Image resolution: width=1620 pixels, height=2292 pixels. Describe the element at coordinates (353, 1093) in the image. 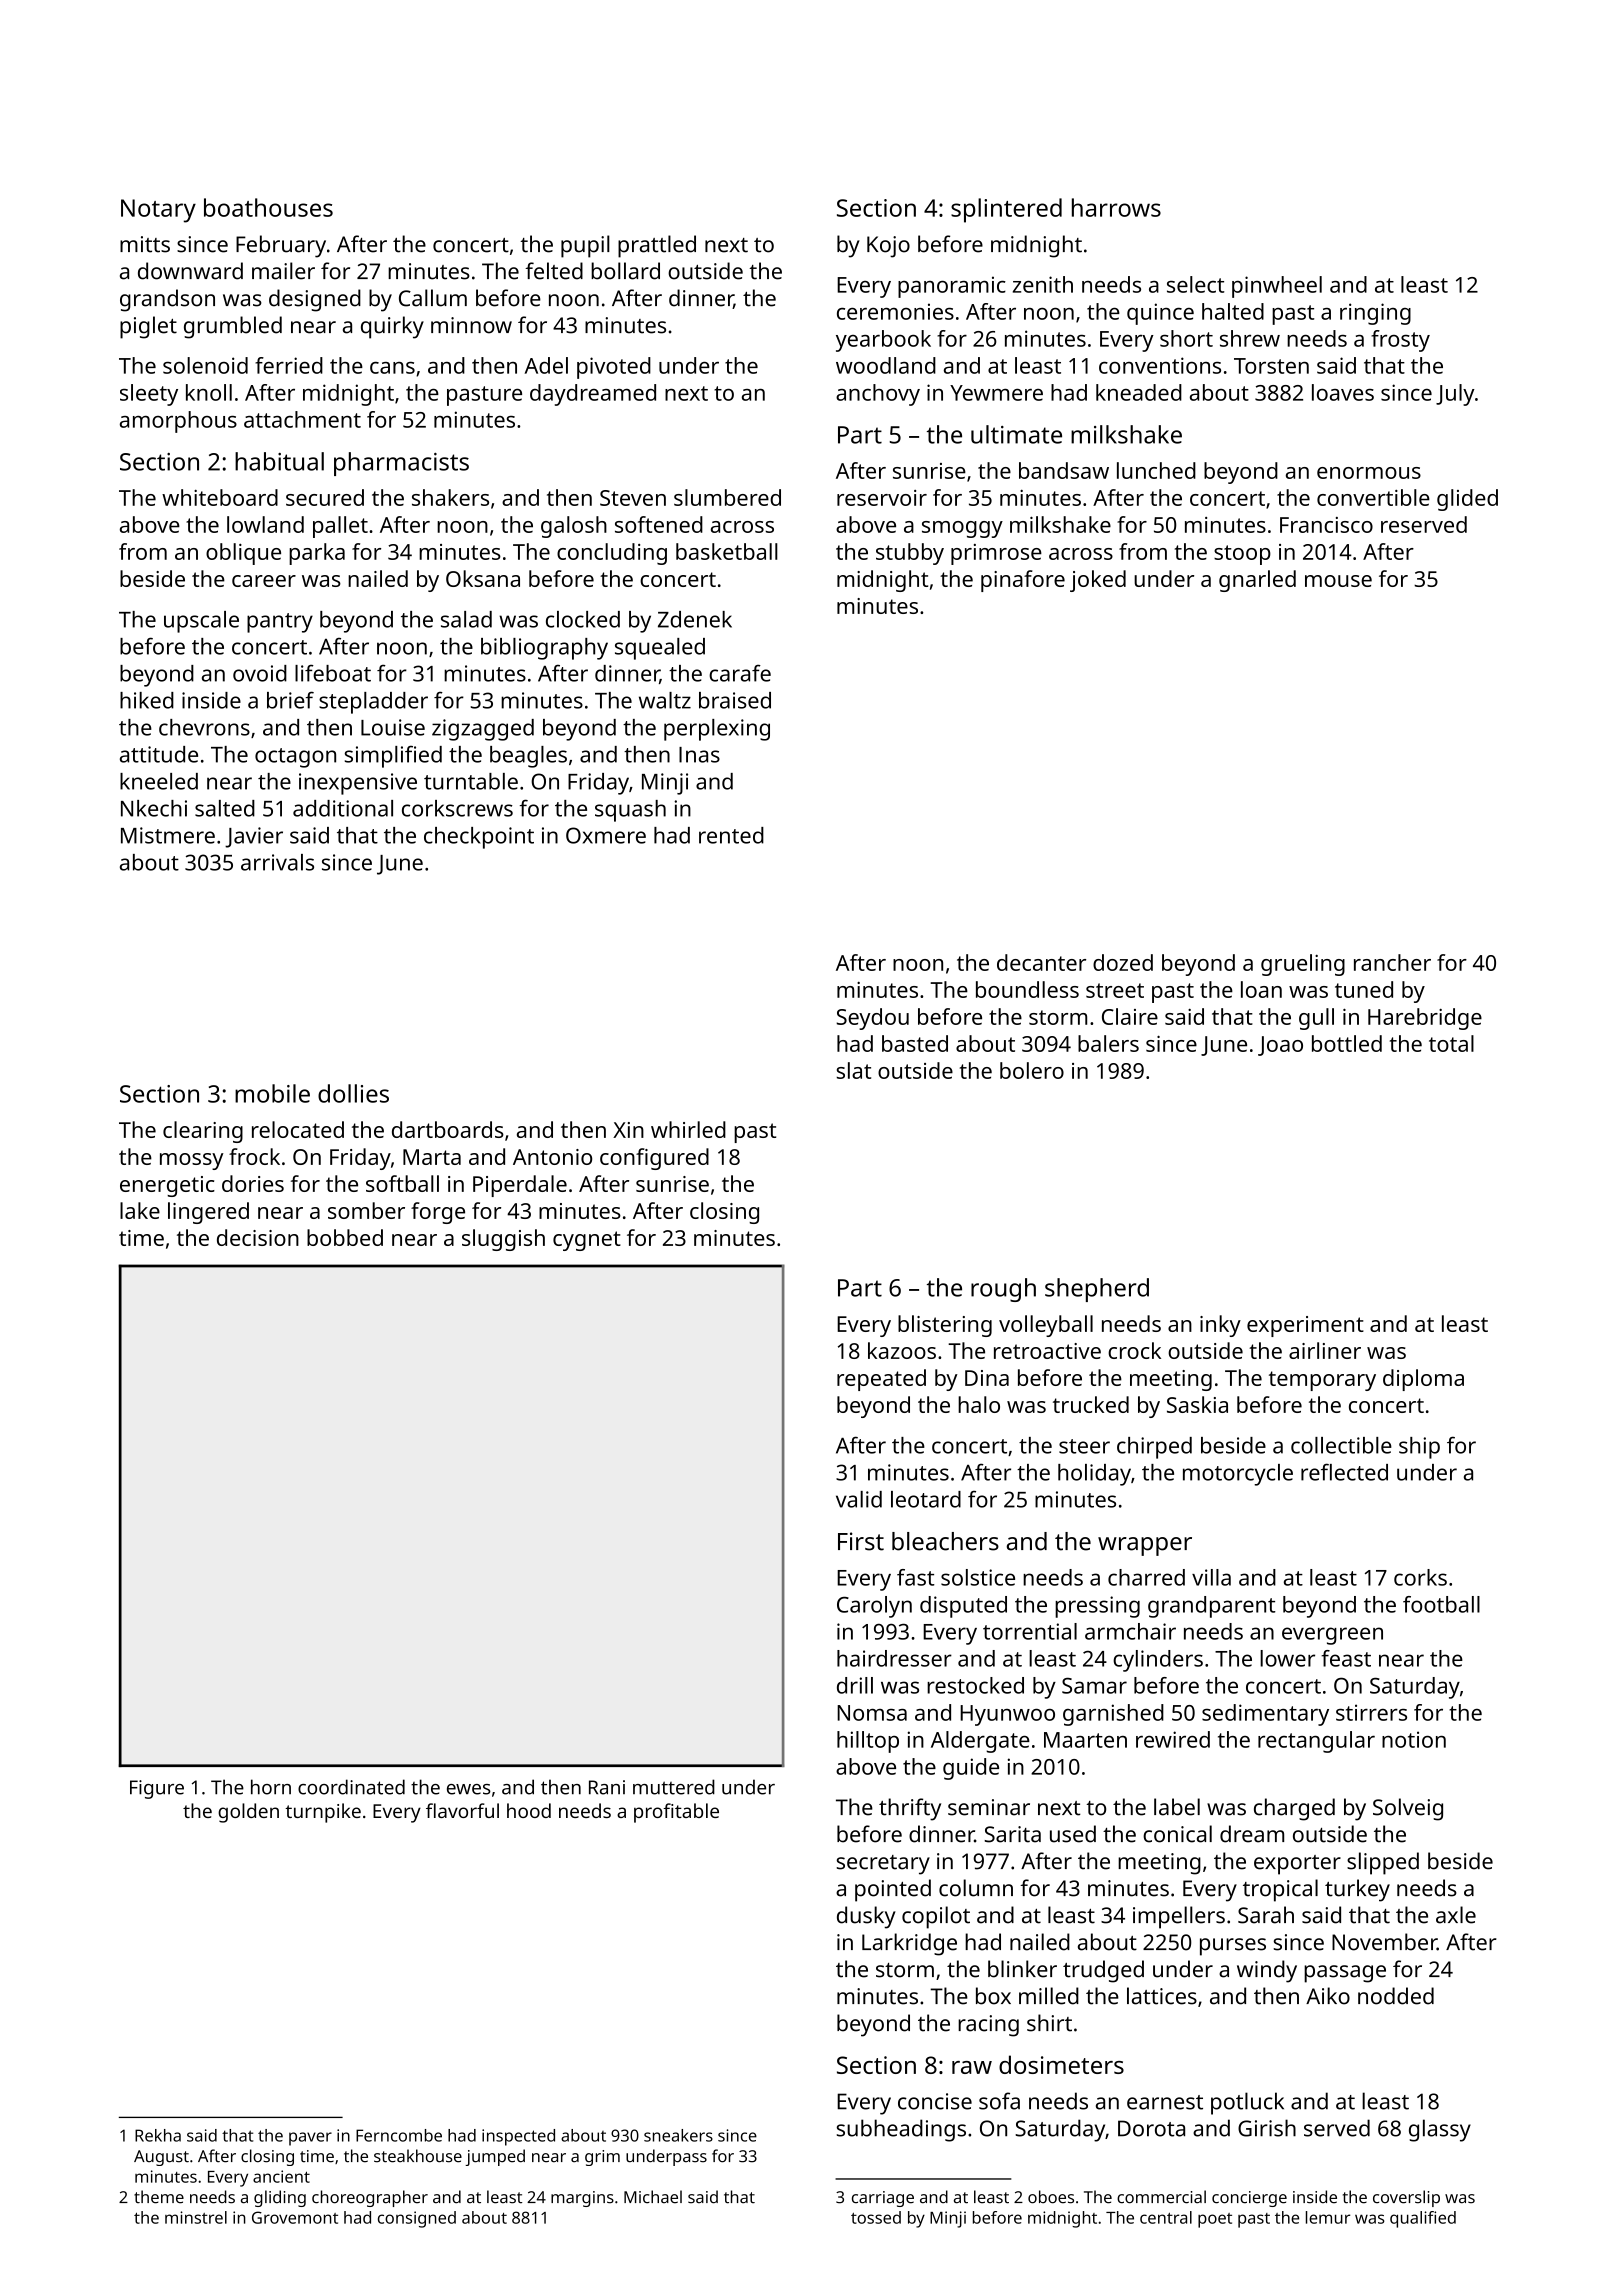

I see `dollies` at that location.
